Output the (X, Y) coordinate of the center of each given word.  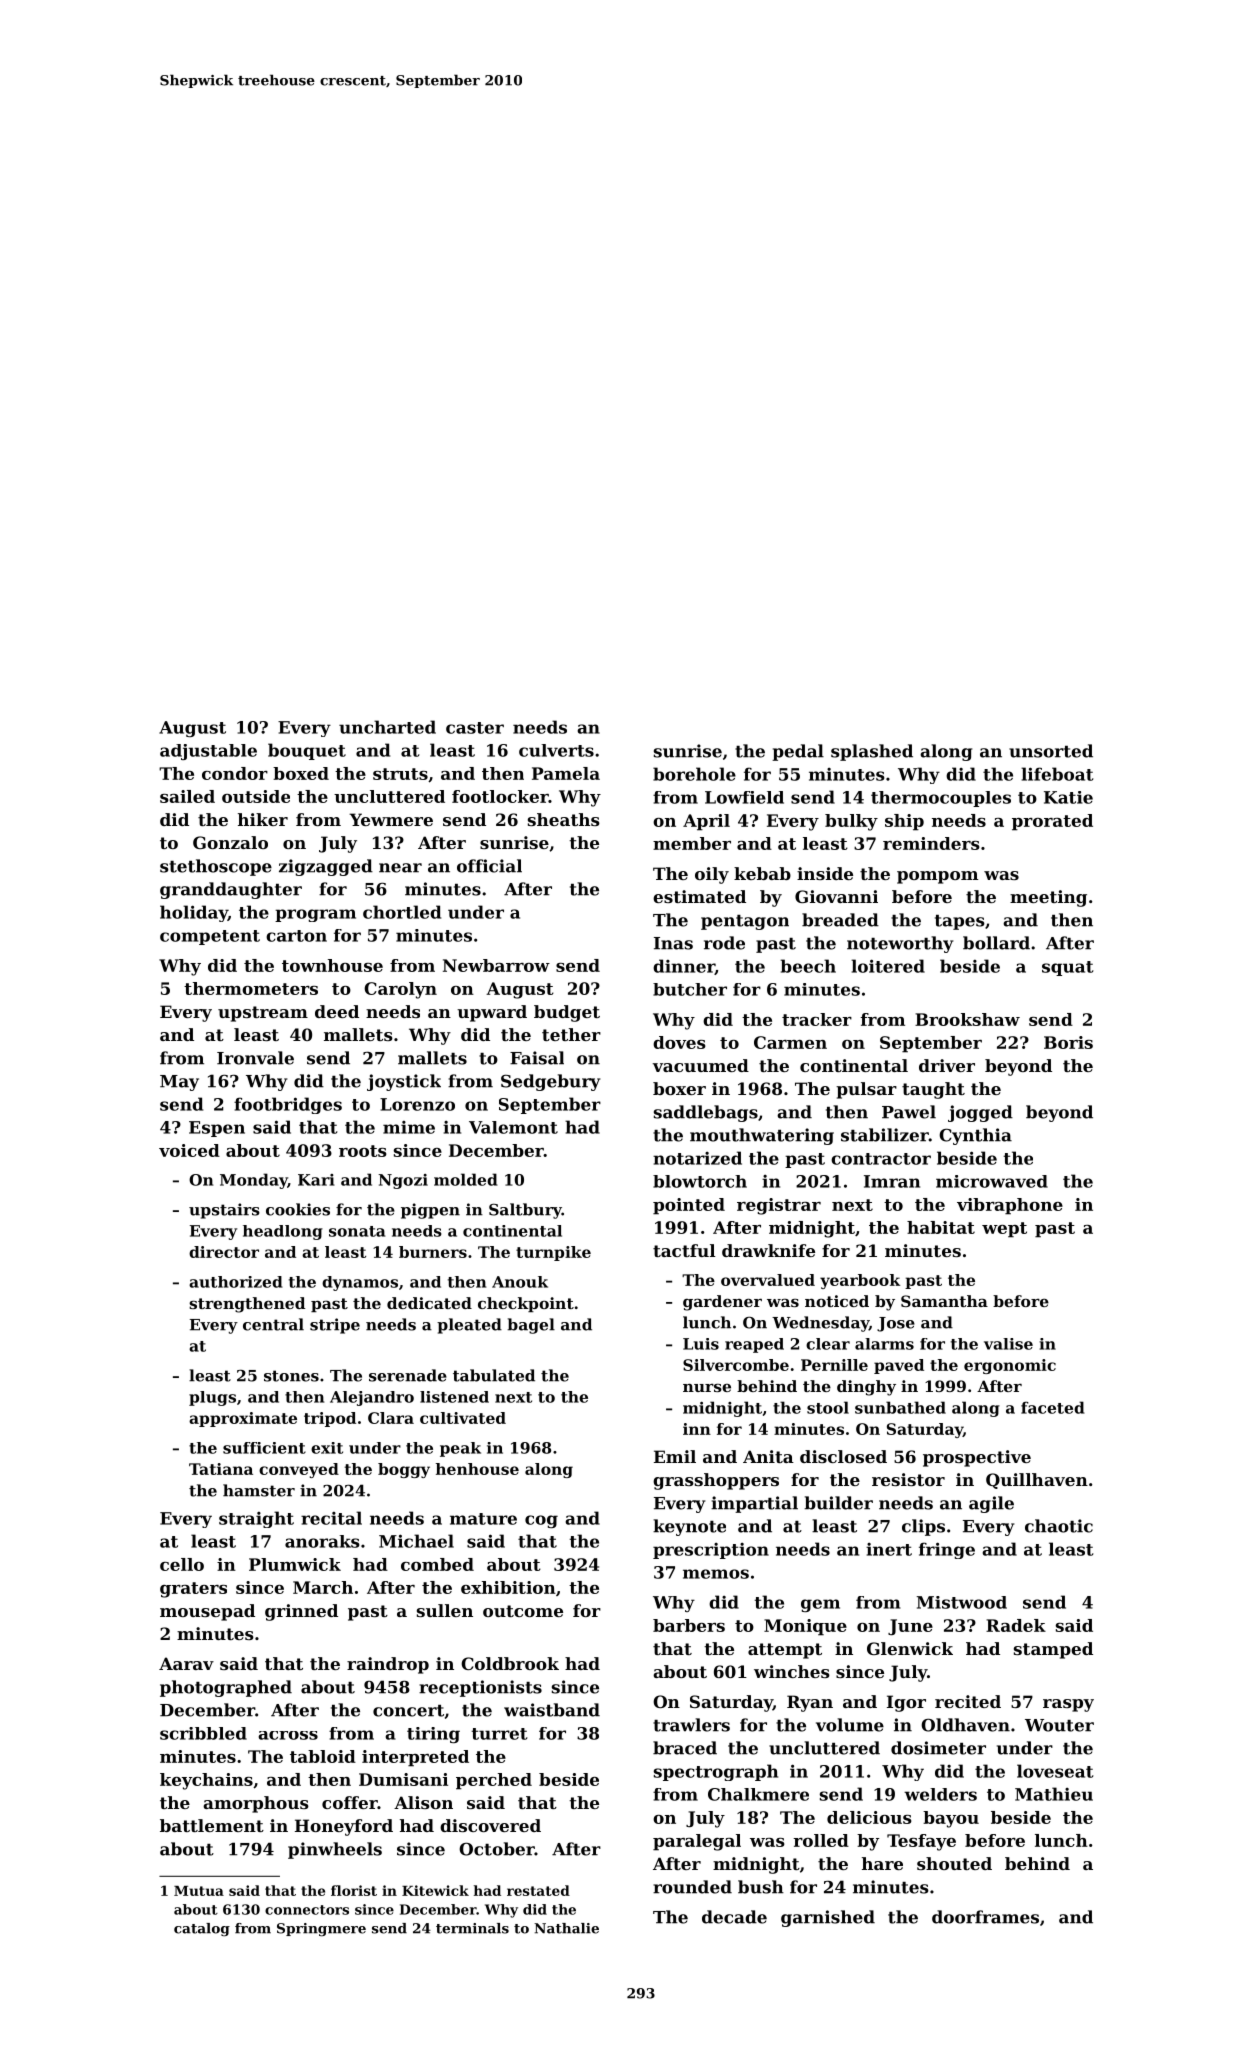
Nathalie (566, 1928)
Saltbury (525, 1211)
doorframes (985, 1917)
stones (291, 1376)
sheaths (564, 819)
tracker (817, 1019)
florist (354, 1890)
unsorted (1051, 751)
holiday (194, 913)
